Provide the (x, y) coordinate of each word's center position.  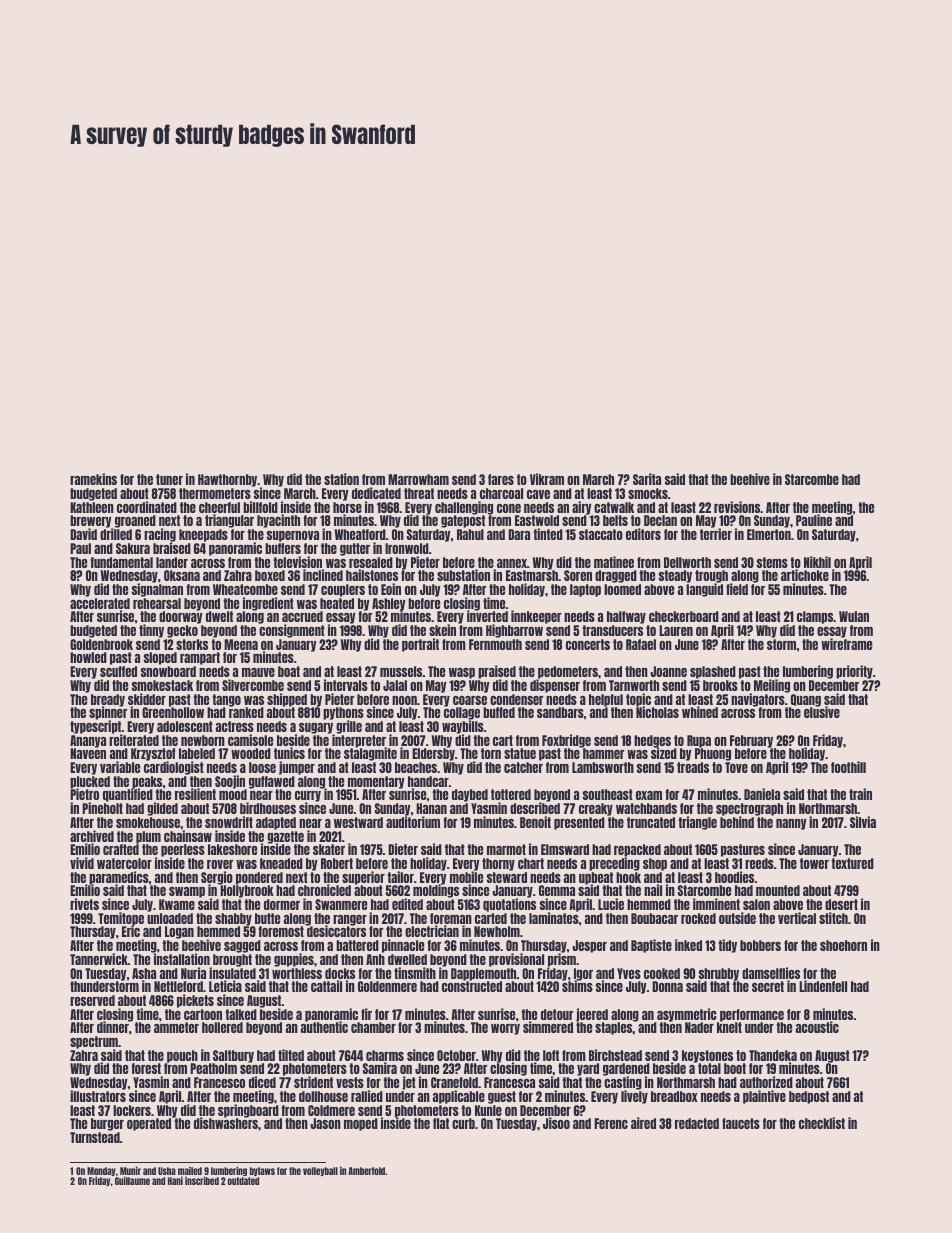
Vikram (547, 479)
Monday (101, 1172)
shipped (287, 700)
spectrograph (749, 810)
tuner (169, 479)
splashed (713, 672)
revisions (737, 507)
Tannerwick (99, 959)
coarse (470, 700)
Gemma (557, 890)
